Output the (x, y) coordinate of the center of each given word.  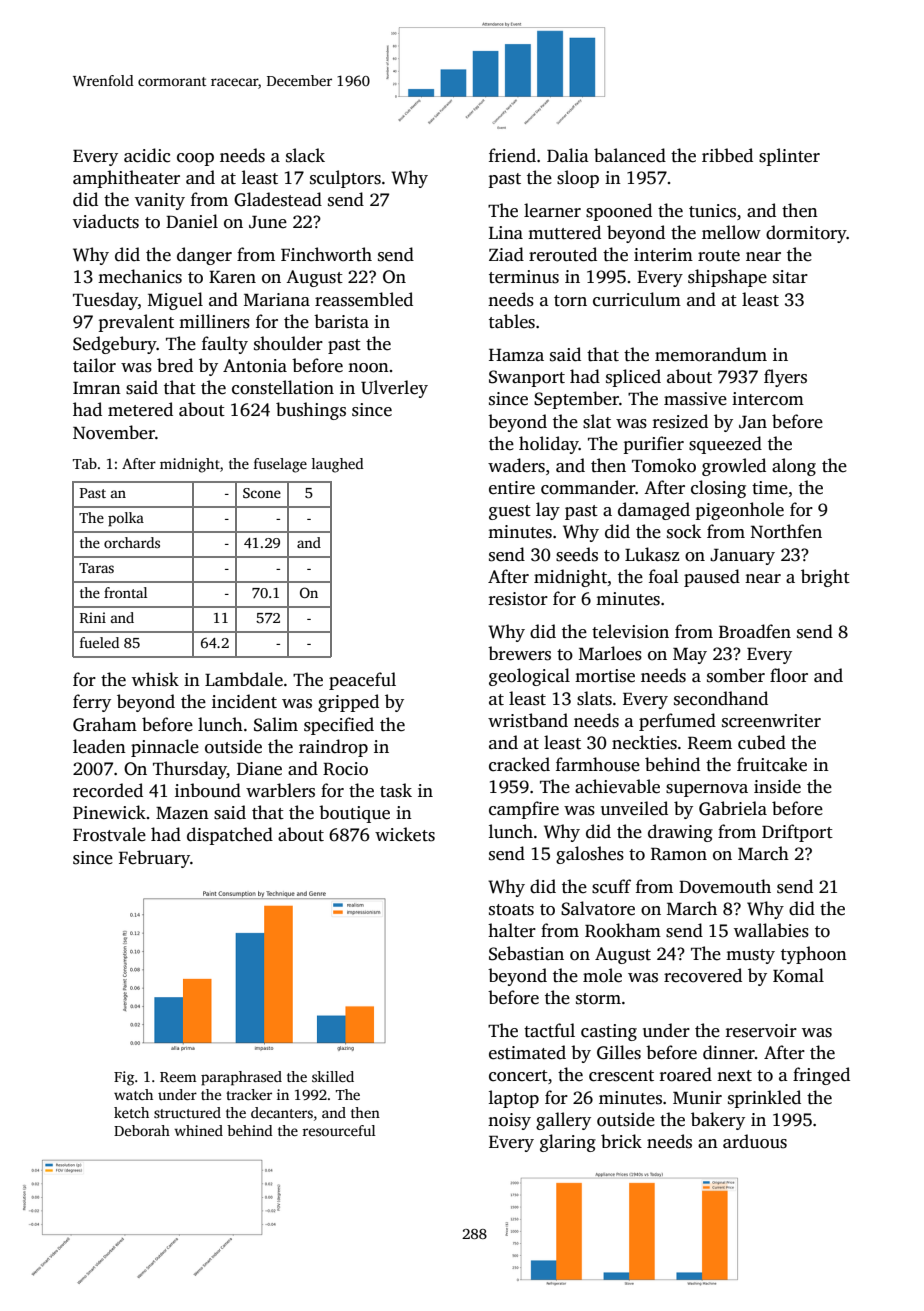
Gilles (619, 1052)
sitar (790, 277)
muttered (564, 232)
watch (133, 1094)
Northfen (786, 531)
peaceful (362, 681)
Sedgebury (115, 345)
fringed (821, 1076)
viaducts (106, 221)
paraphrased (241, 1078)
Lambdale (244, 679)
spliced (633, 378)
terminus (524, 277)
